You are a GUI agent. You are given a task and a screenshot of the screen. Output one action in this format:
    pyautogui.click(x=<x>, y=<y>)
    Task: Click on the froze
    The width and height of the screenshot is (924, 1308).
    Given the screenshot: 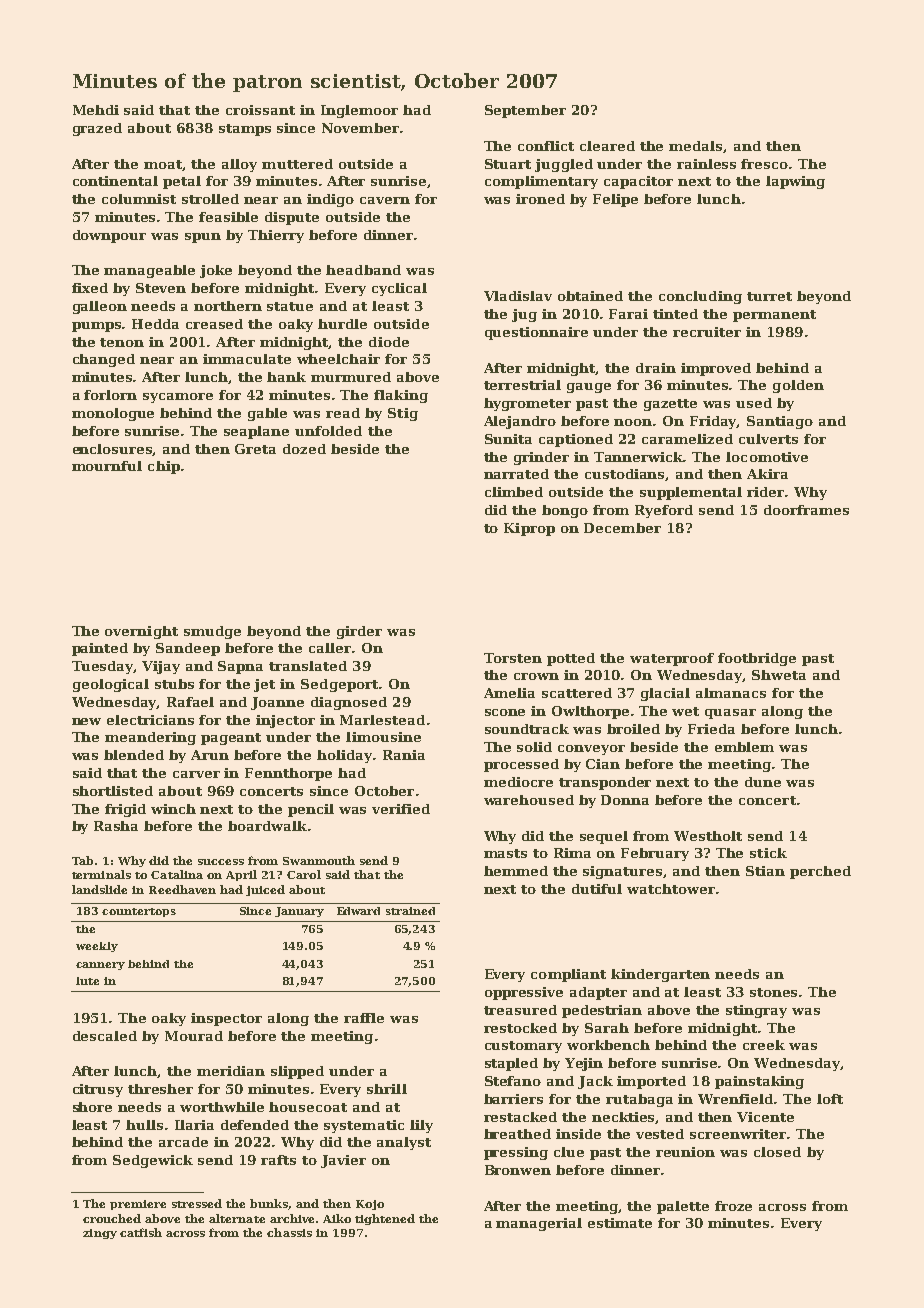 What is the action you would take?
    pyautogui.click(x=733, y=1206)
